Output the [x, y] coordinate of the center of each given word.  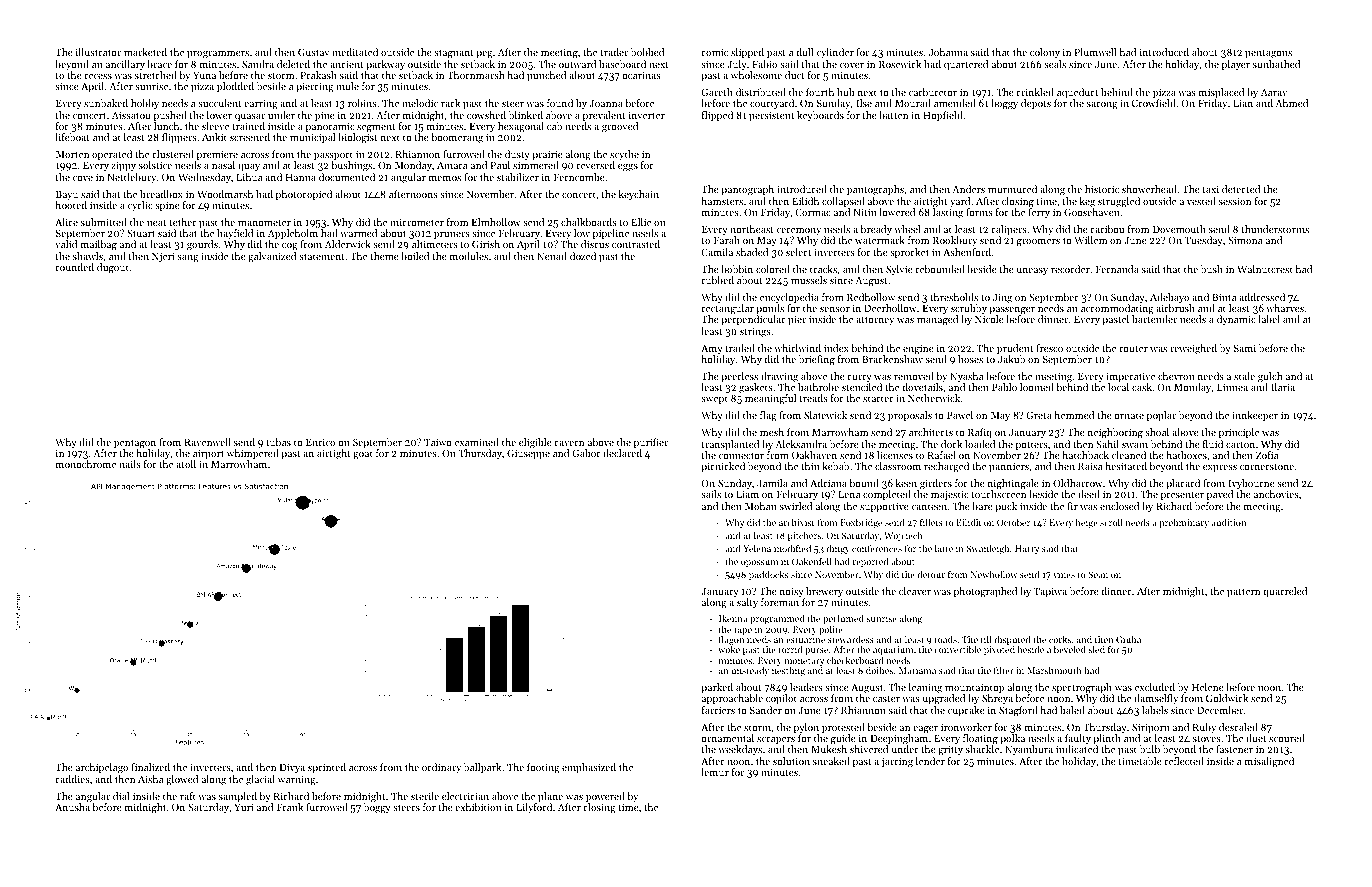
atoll [186, 464]
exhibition [478, 807]
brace [159, 64]
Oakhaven [814, 455]
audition [1228, 522]
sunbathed [1276, 64]
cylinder [835, 53]
